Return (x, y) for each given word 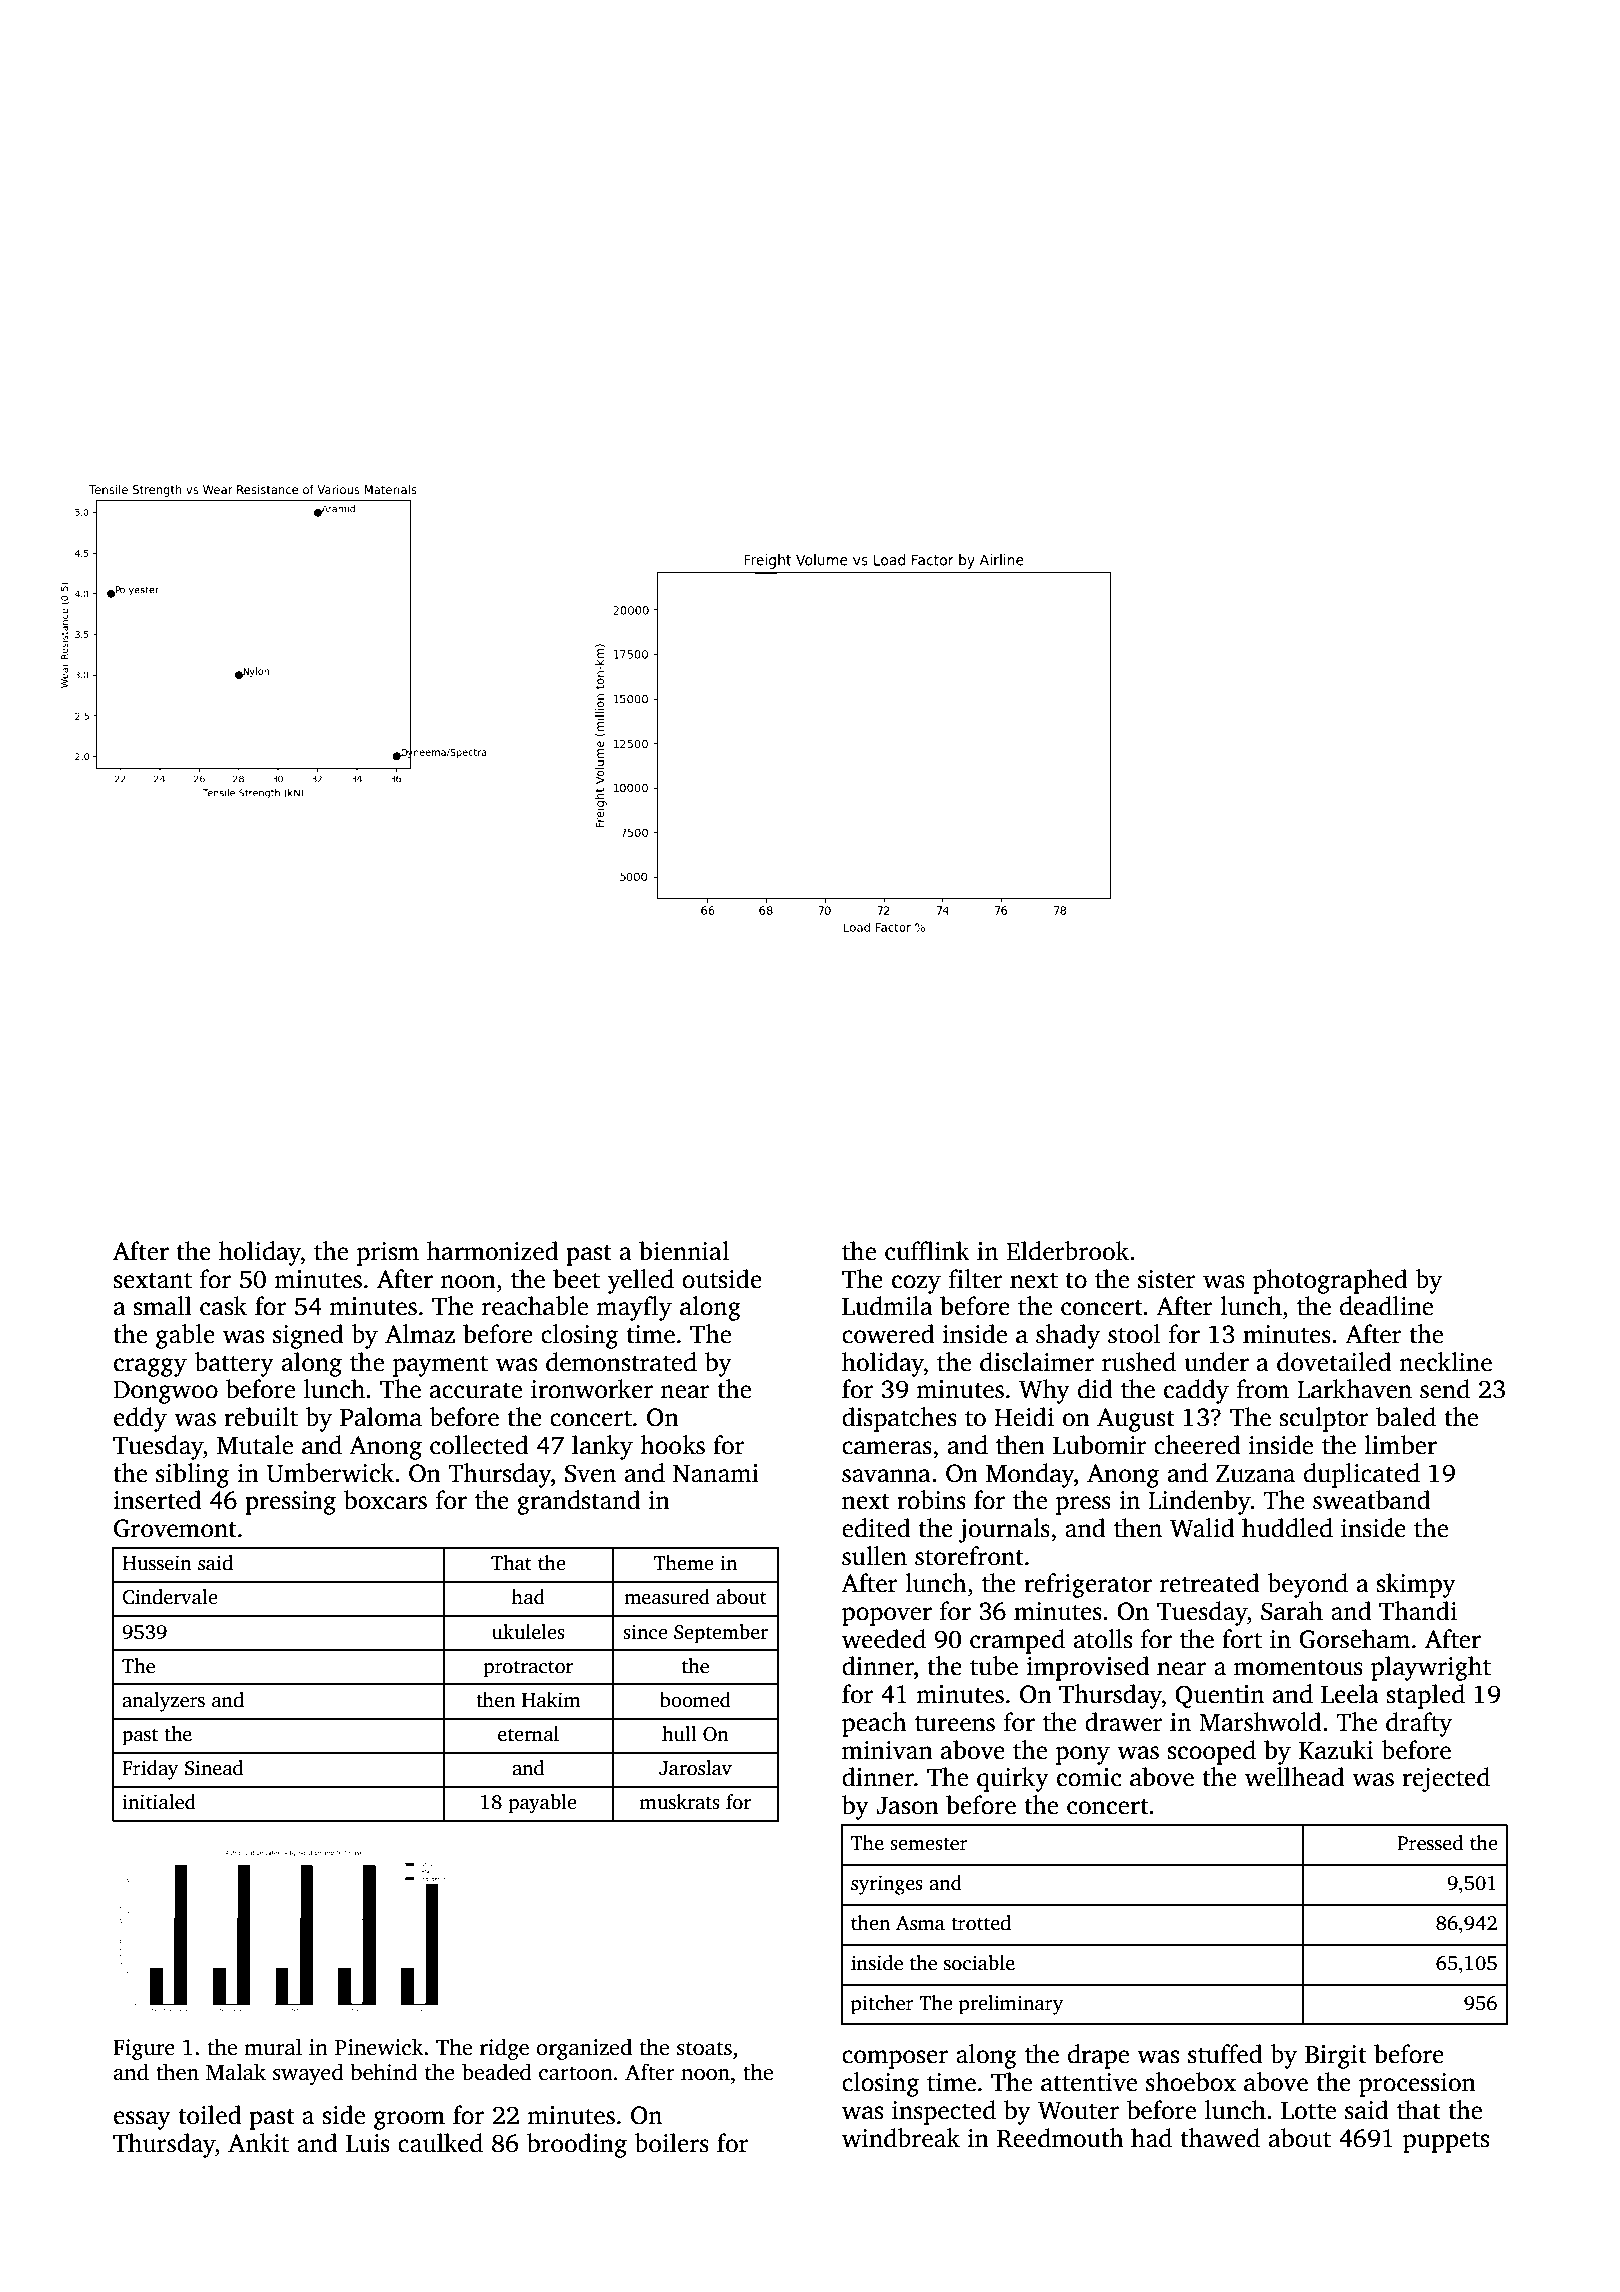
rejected (1446, 1779)
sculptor (1324, 1419)
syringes (887, 1885)
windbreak (901, 2138)
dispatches (899, 1419)
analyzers (163, 1702)
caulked (440, 2143)
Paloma (381, 1417)
